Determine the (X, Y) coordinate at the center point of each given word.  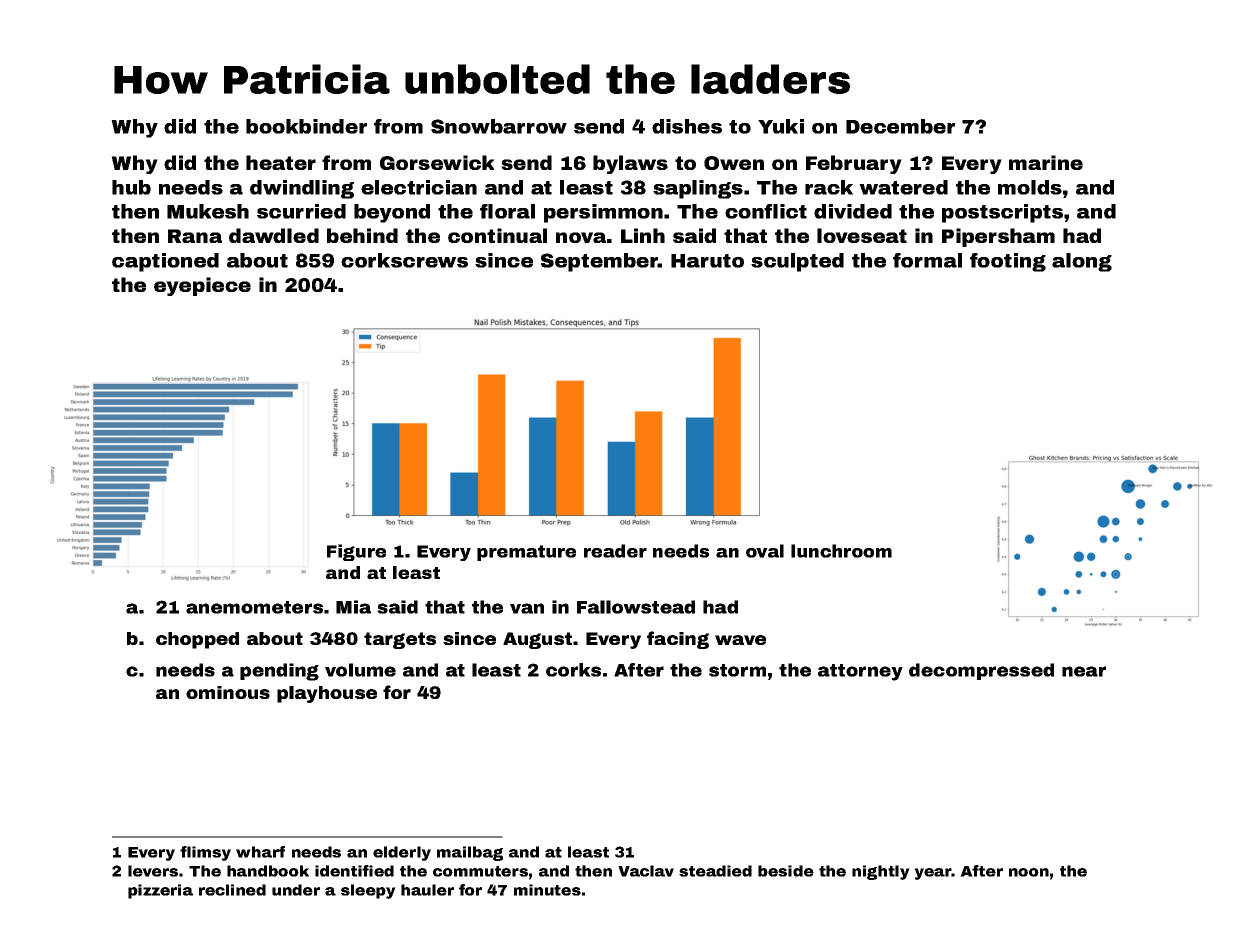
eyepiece (202, 286)
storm (737, 670)
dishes (687, 126)
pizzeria (160, 891)
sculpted (797, 262)
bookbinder (306, 126)
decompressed (981, 671)
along (1082, 262)
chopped (197, 640)
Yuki (781, 126)
